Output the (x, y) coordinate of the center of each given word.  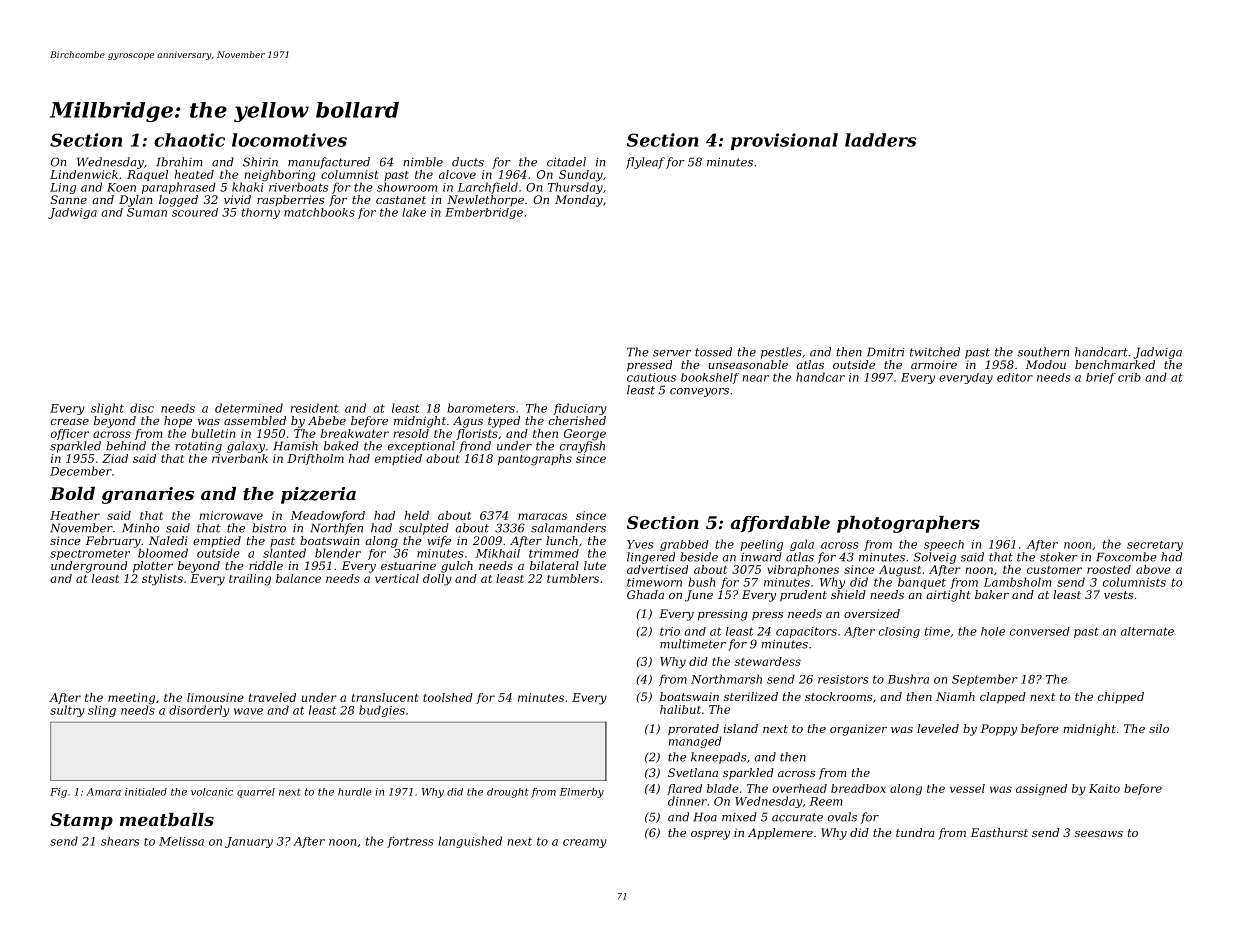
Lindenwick (84, 174)
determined (249, 408)
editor (1015, 377)
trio (670, 631)
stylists (162, 580)
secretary (1155, 546)
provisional (784, 141)
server (672, 353)
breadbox (858, 788)
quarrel (256, 793)
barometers (481, 408)
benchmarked (1115, 364)
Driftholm (315, 459)
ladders (881, 140)
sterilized (751, 696)
